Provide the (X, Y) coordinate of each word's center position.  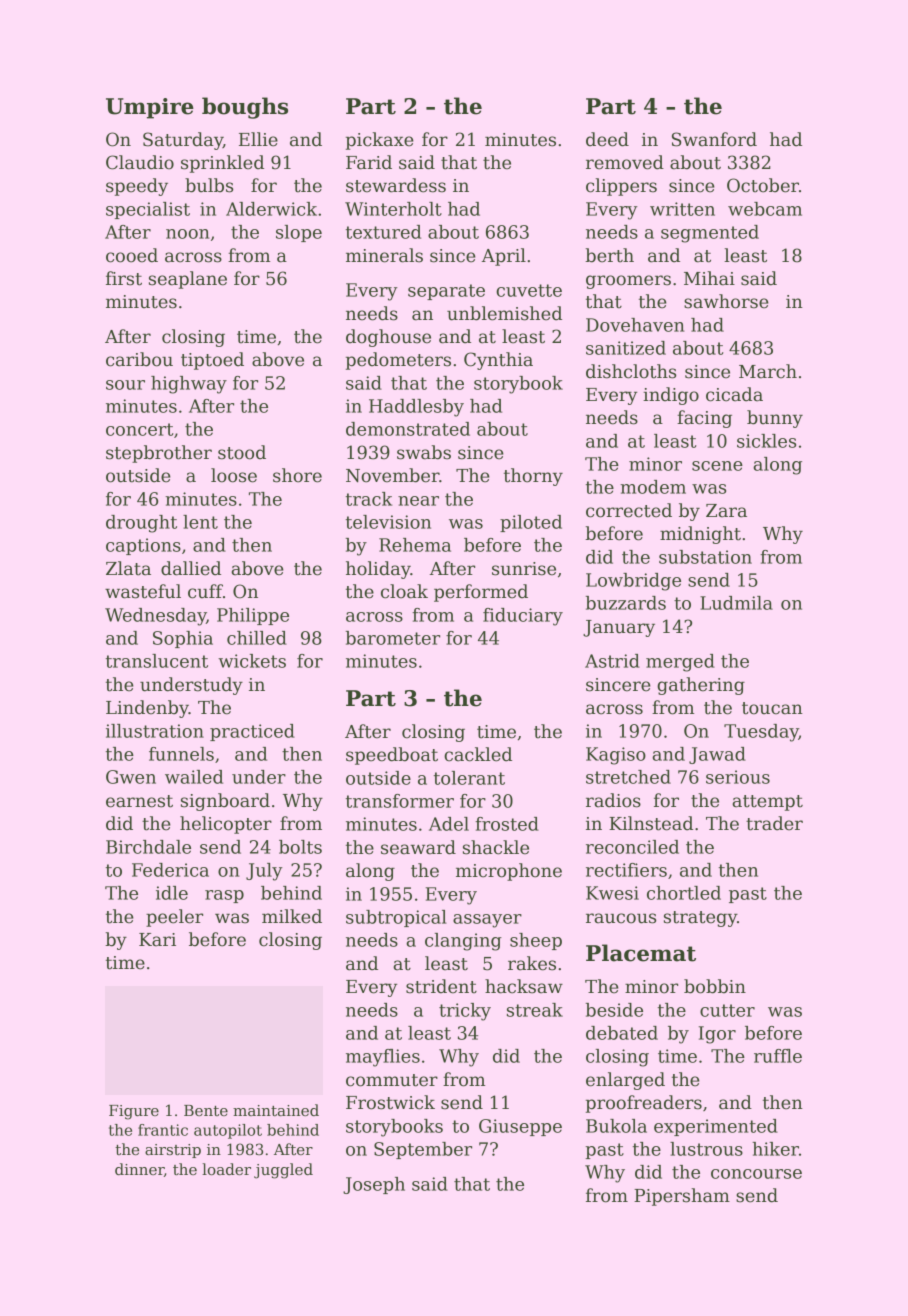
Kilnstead (651, 823)
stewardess (396, 185)
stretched (628, 777)
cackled (478, 754)
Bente (206, 1110)
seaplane (188, 280)
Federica (170, 870)
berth (609, 255)
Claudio (140, 162)
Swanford (714, 139)
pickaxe (380, 141)
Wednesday (155, 617)
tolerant (469, 778)
